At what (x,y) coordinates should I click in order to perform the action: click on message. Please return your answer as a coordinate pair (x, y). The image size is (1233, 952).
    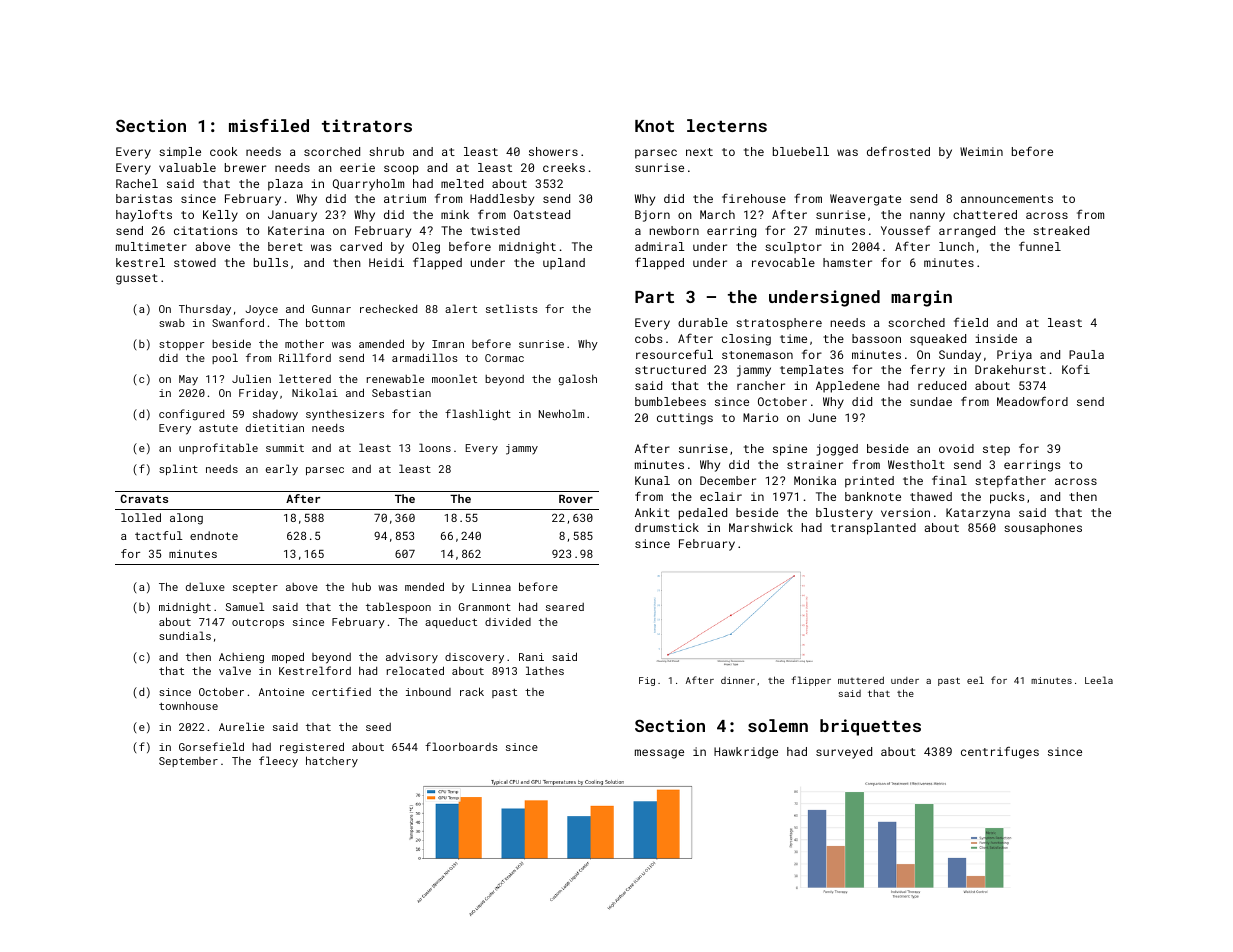
    Looking at the image, I should click on (659, 754).
